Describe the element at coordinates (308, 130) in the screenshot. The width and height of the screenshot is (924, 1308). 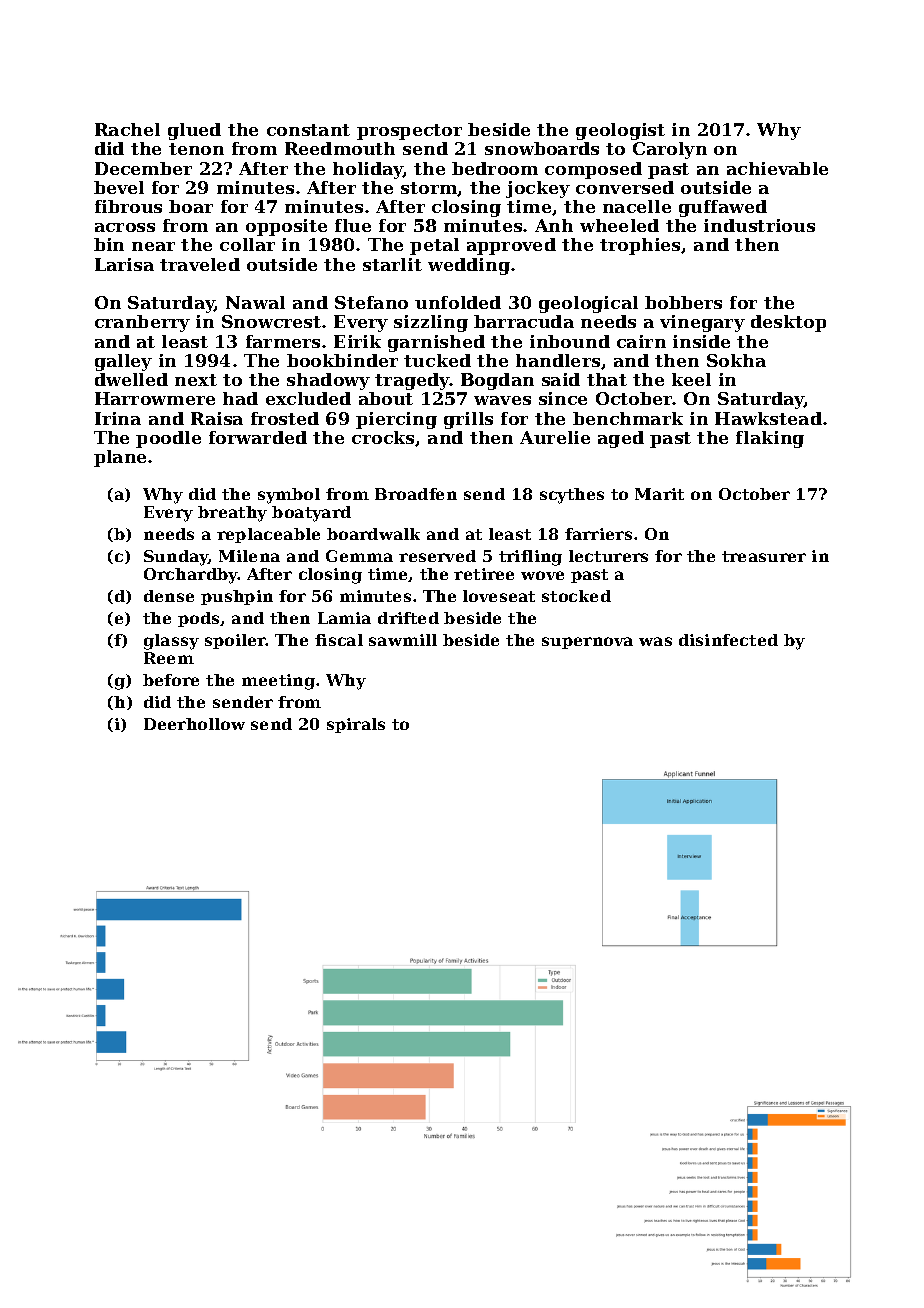
I see `constant` at that location.
